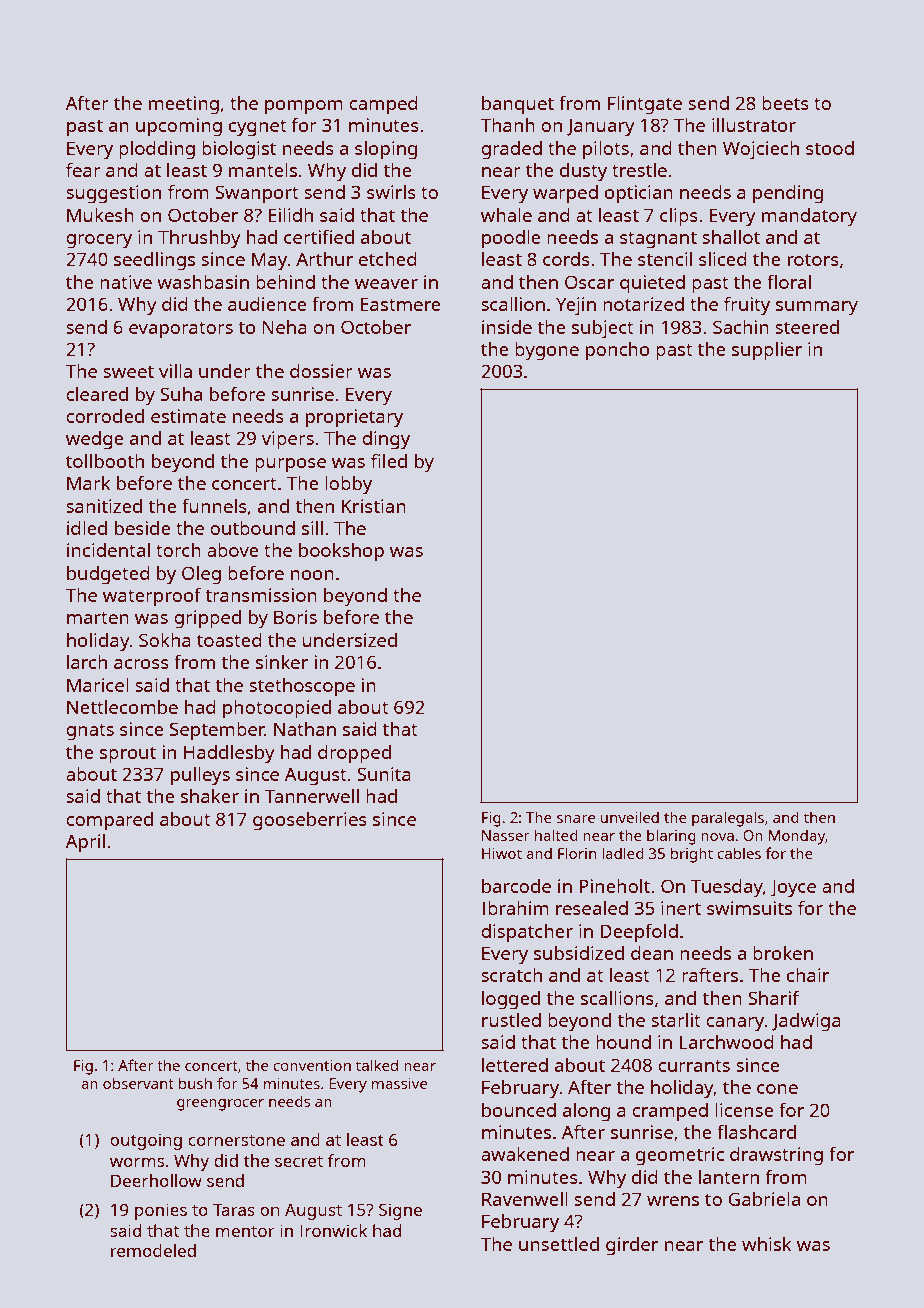  Describe the element at coordinates (354, 418) in the screenshot. I see `proprietary` at that location.
